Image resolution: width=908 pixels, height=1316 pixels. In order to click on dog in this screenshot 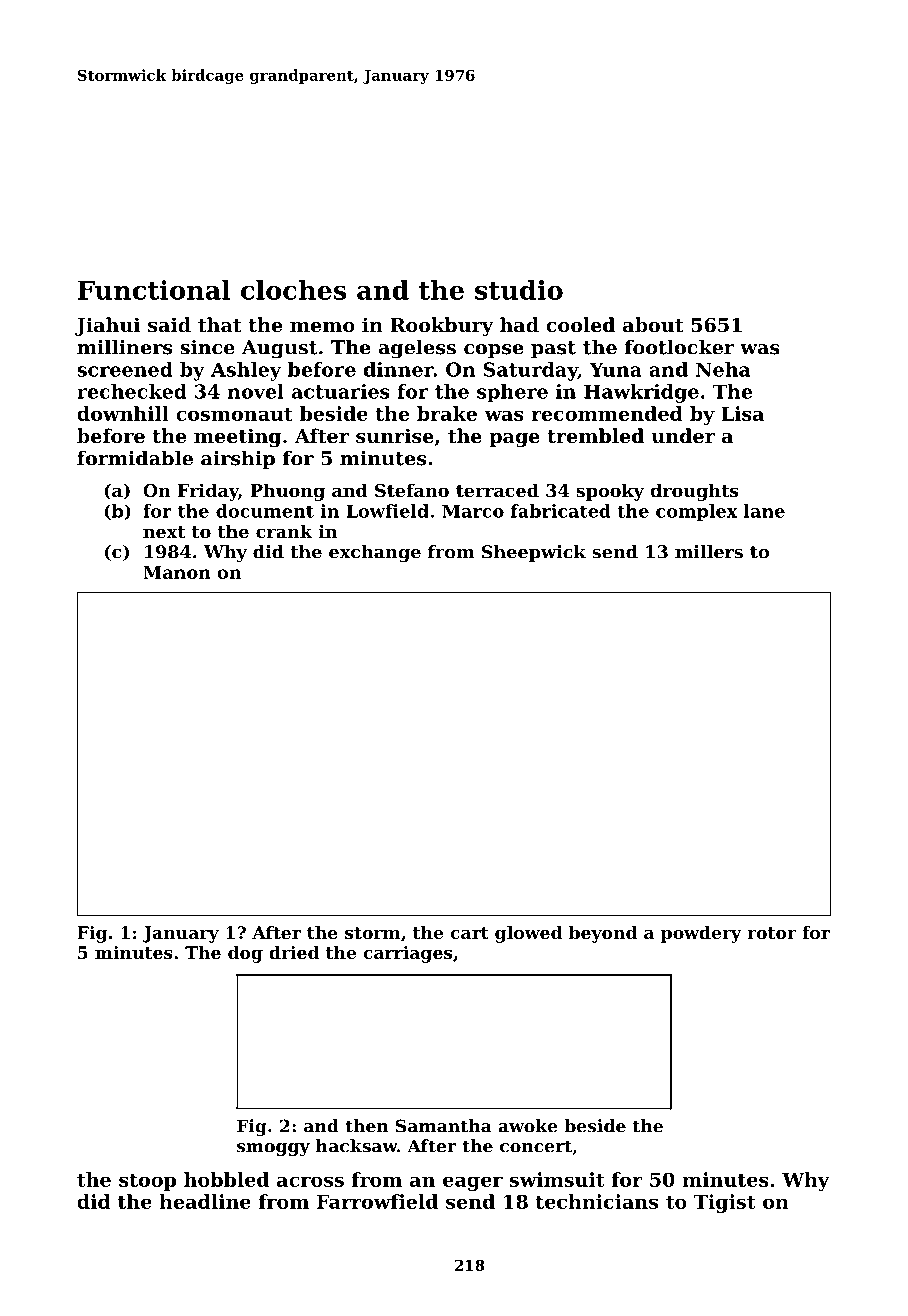, I will do `click(245, 954)`.
